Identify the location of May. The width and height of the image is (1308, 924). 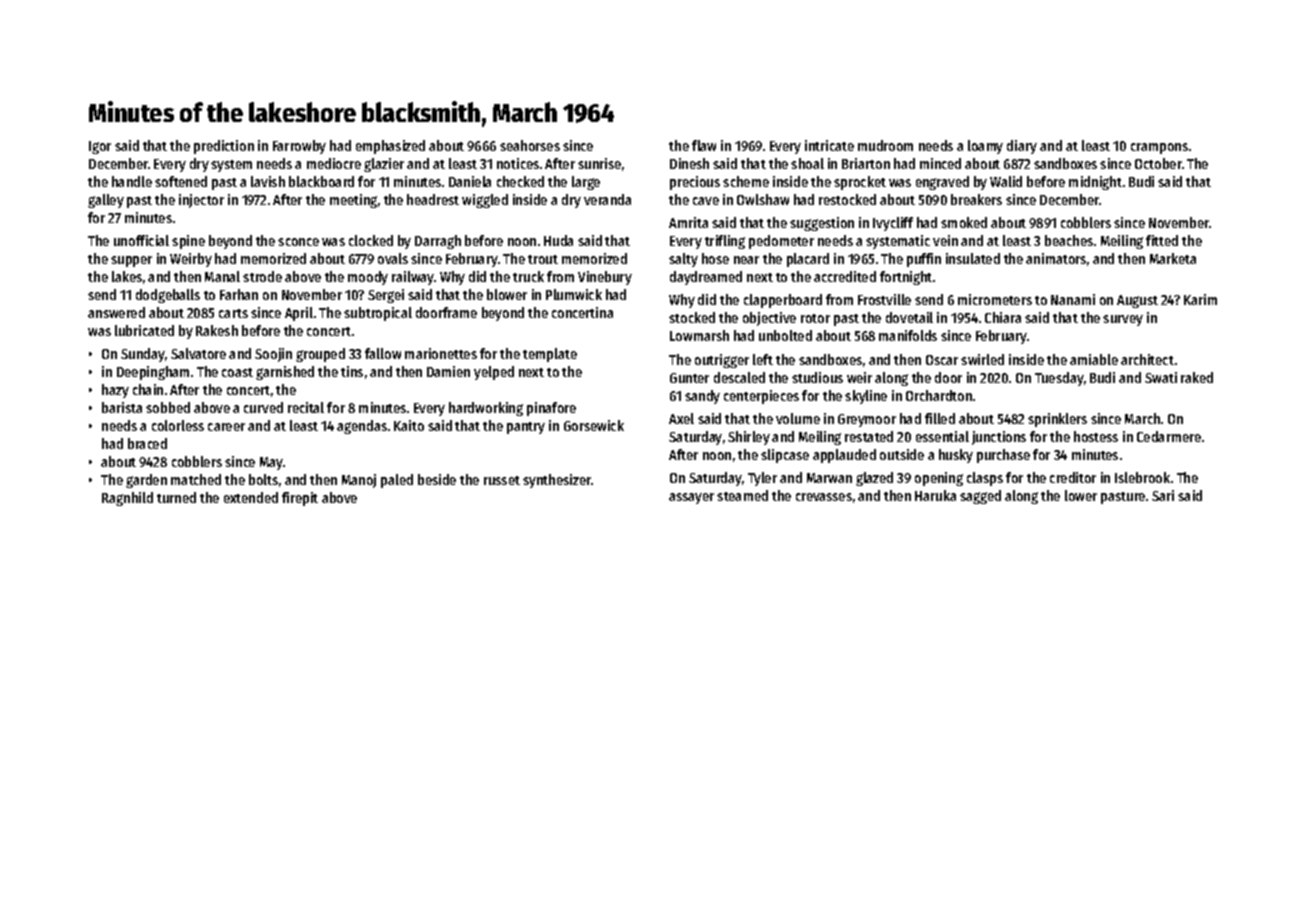
(271, 463).
